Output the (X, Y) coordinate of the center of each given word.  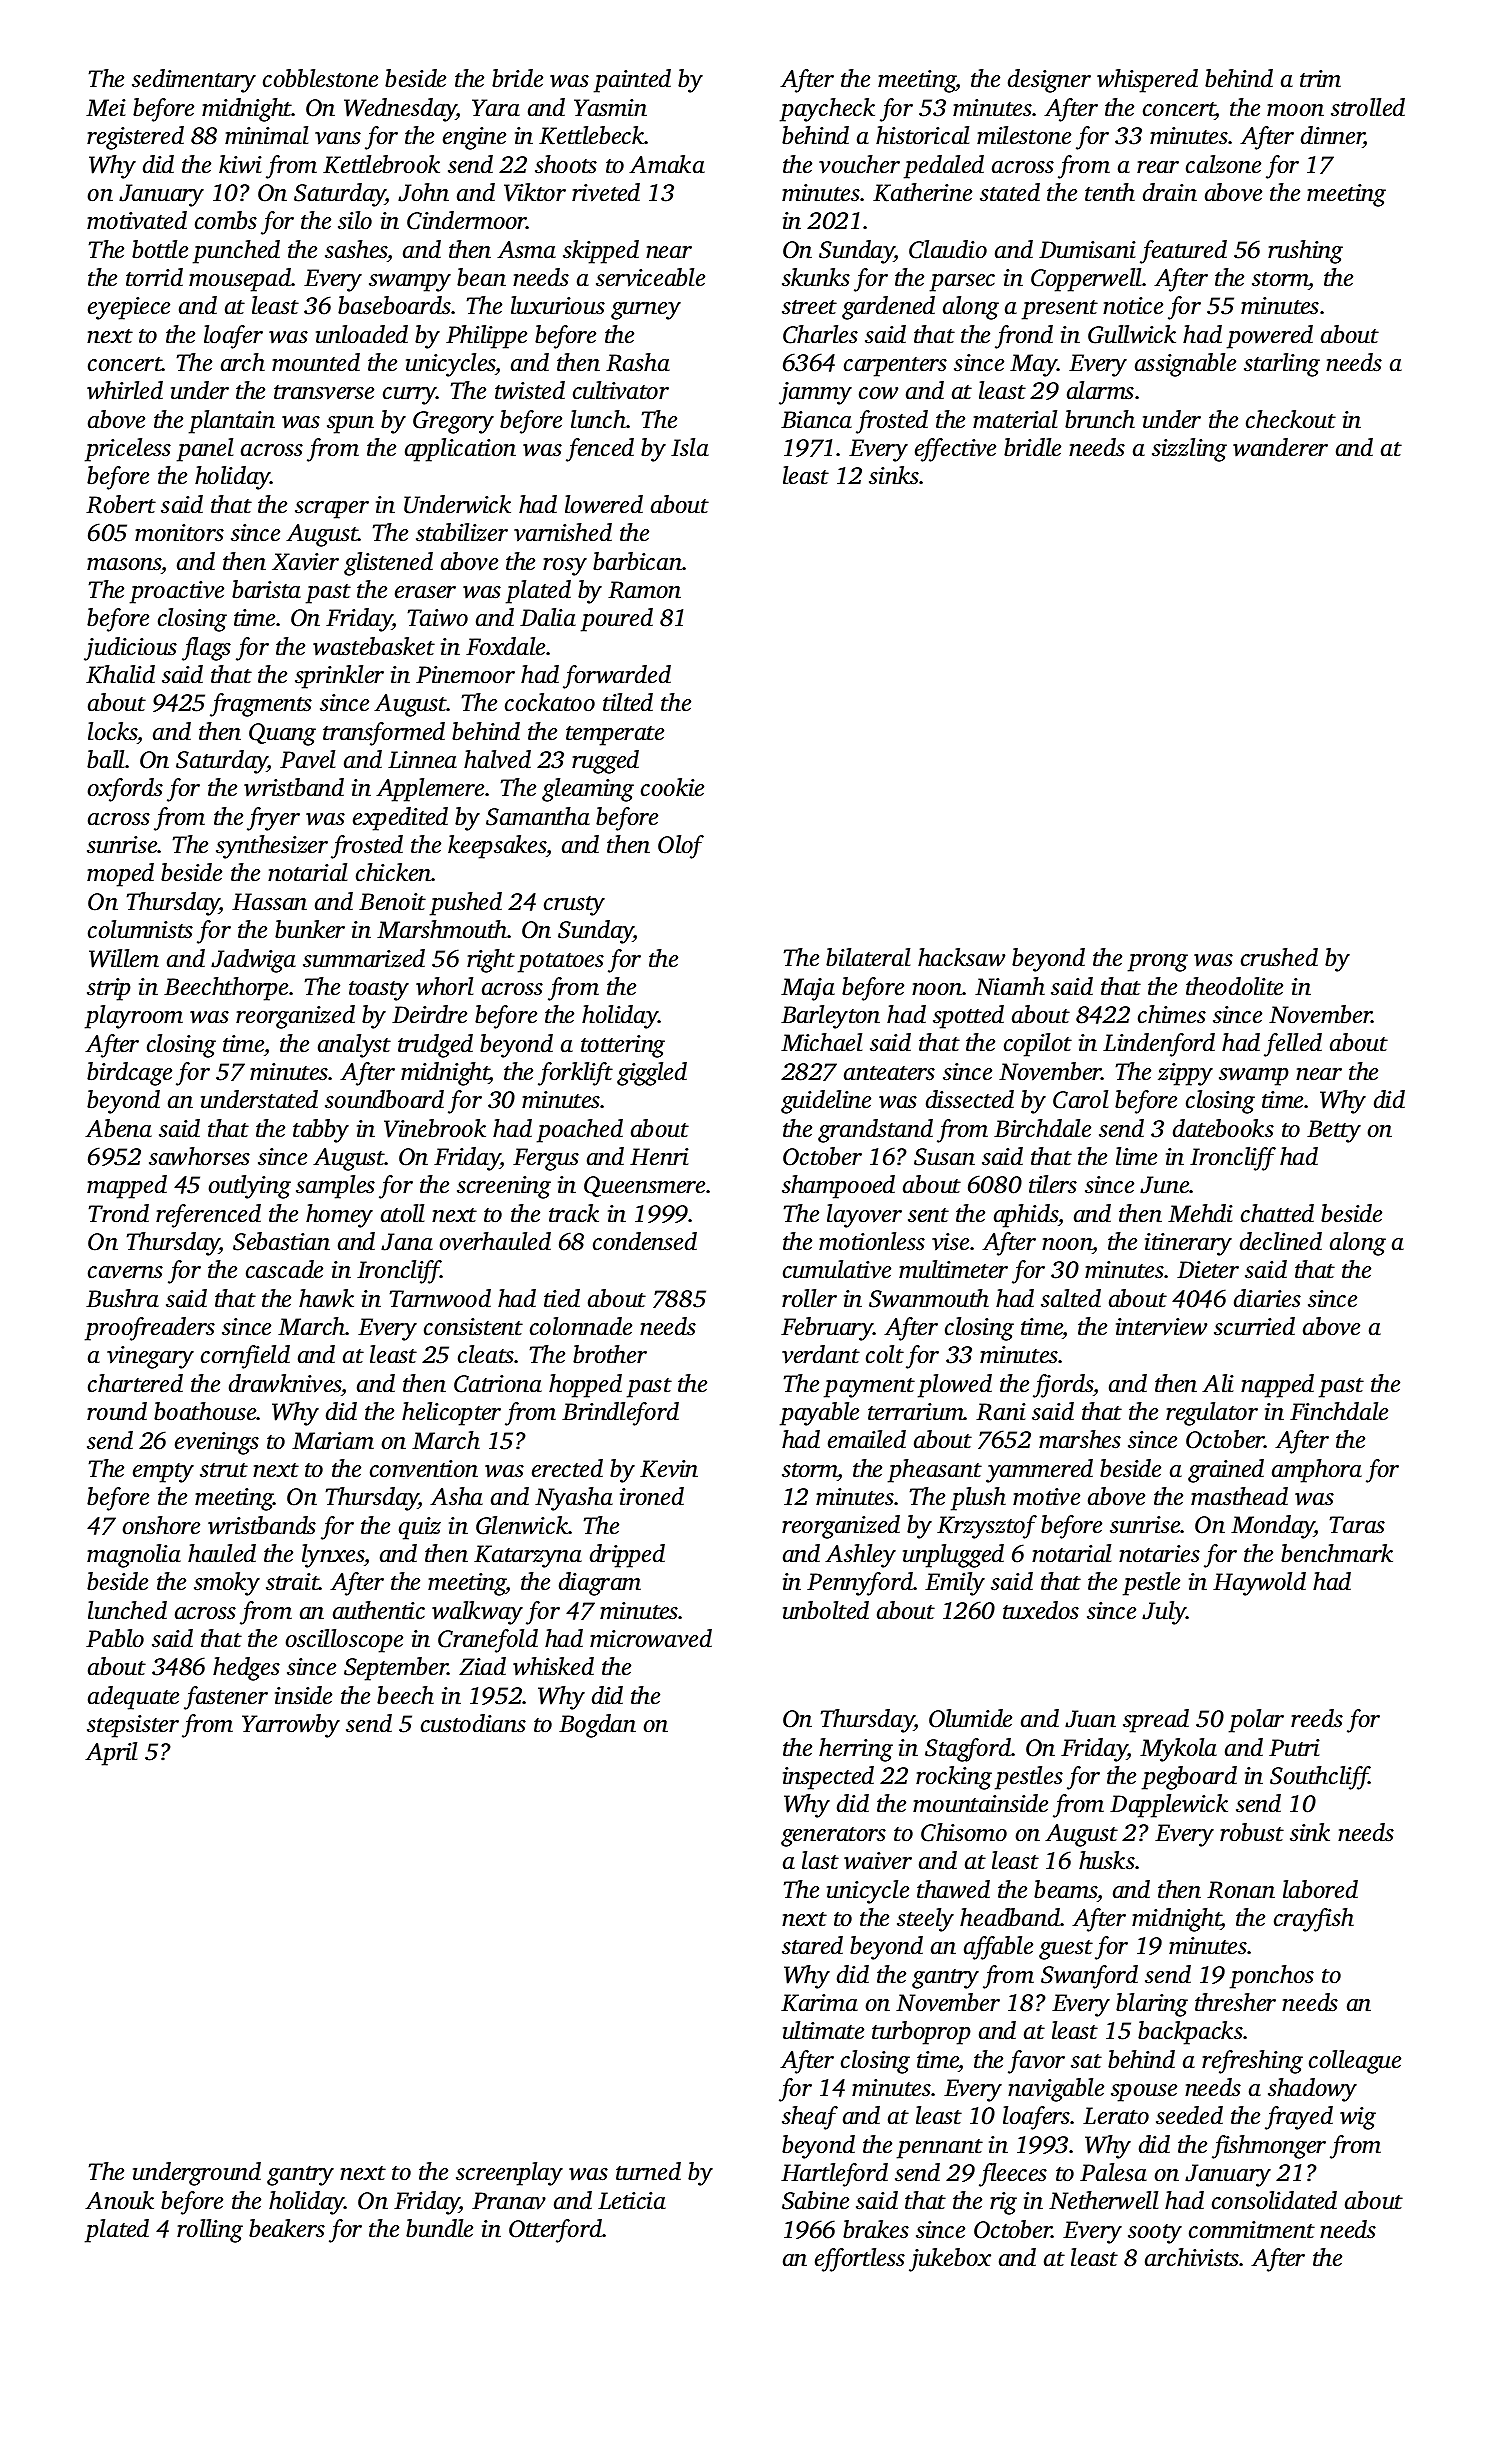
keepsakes (497, 847)
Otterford (555, 2231)
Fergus (546, 1159)
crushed (1279, 957)
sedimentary (194, 81)
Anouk (119, 2200)
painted (632, 81)
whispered (1147, 81)
